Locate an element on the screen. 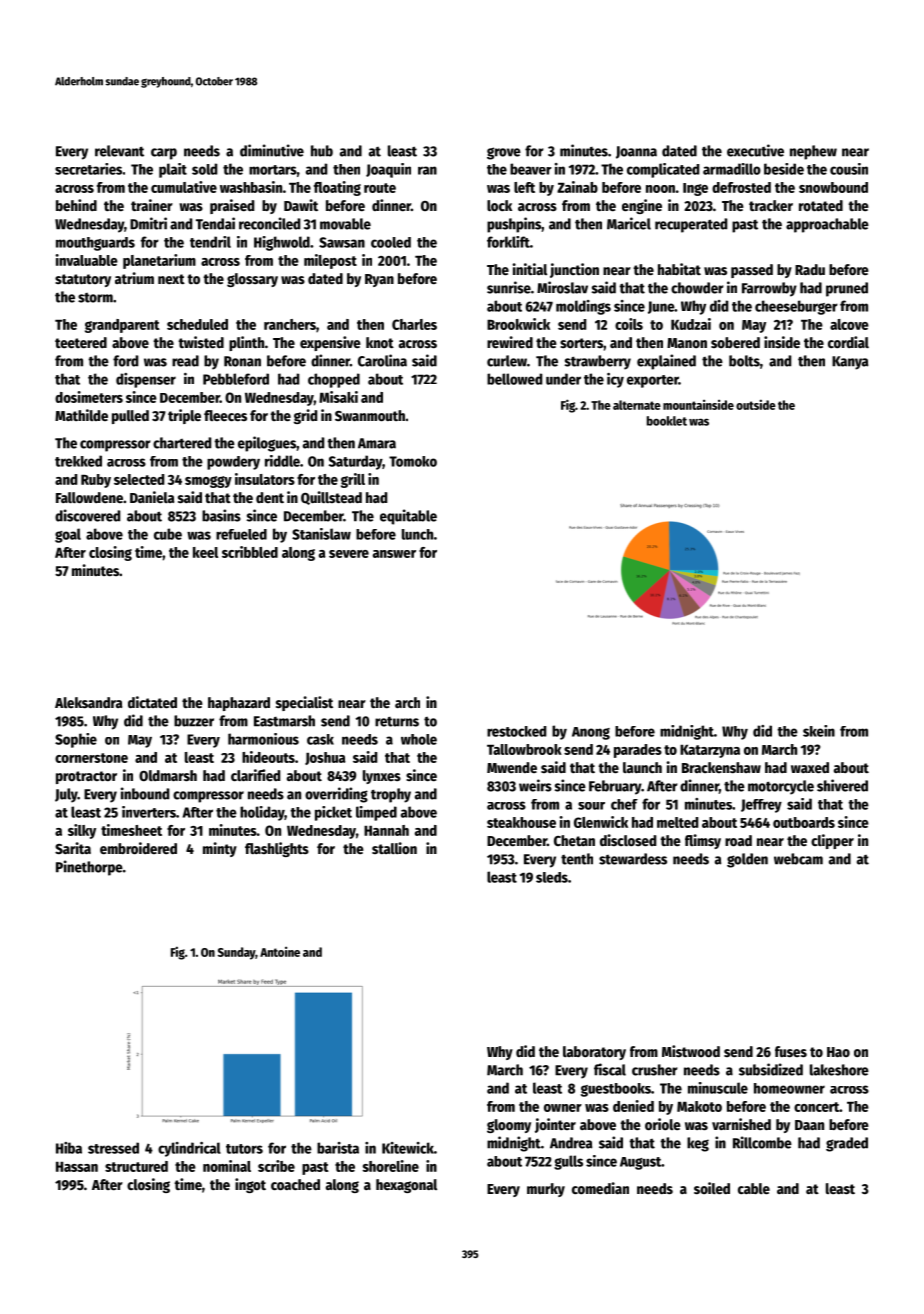 Image resolution: width=924 pixels, height=1314 pixels. Antoine is located at coordinates (280, 951).
